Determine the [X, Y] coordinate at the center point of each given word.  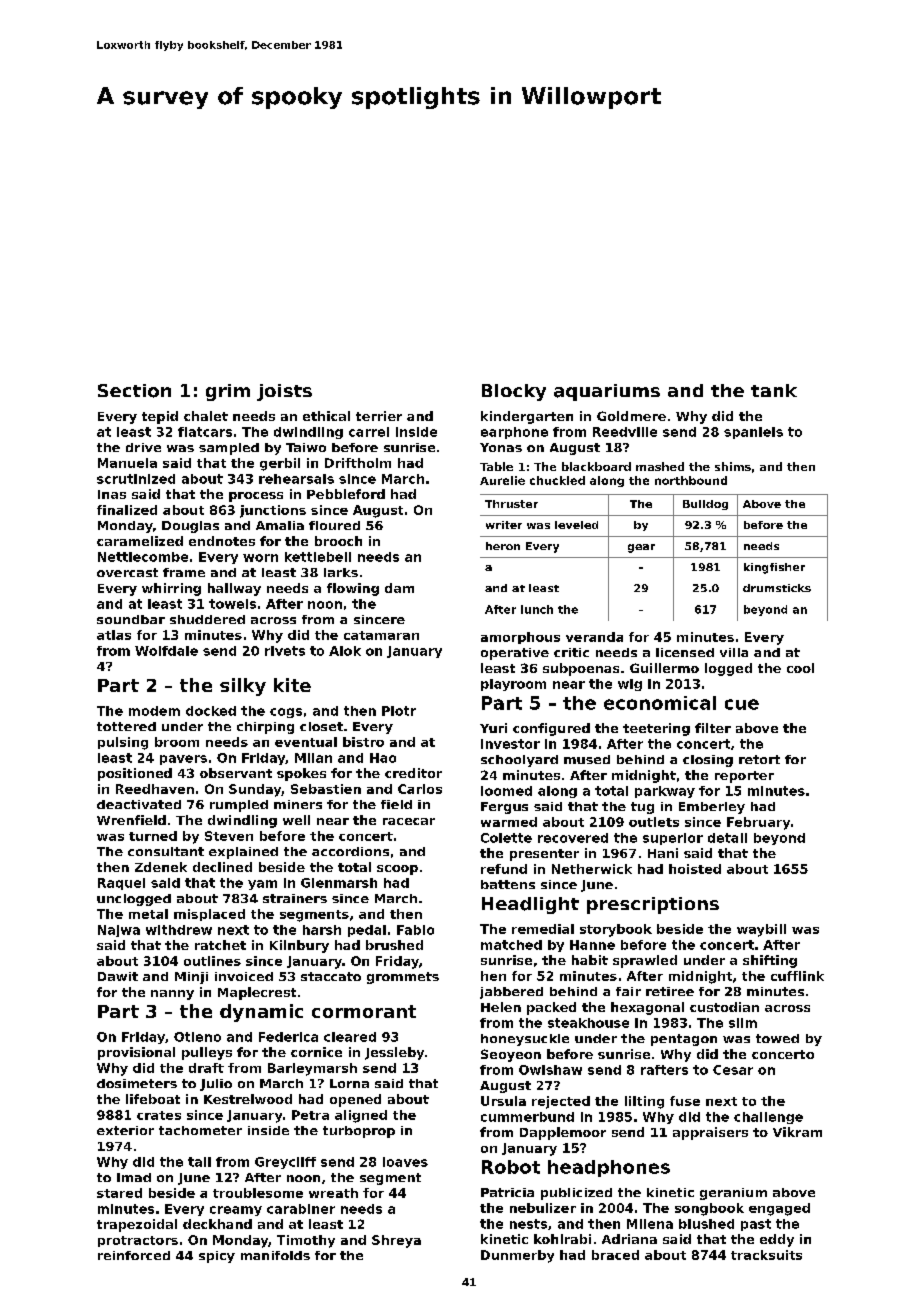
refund [504, 869]
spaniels [753, 433]
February [758, 823]
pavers [183, 760]
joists [284, 392]
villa [734, 652]
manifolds [275, 1255]
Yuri [493, 728]
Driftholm [358, 463]
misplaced [209, 915]
